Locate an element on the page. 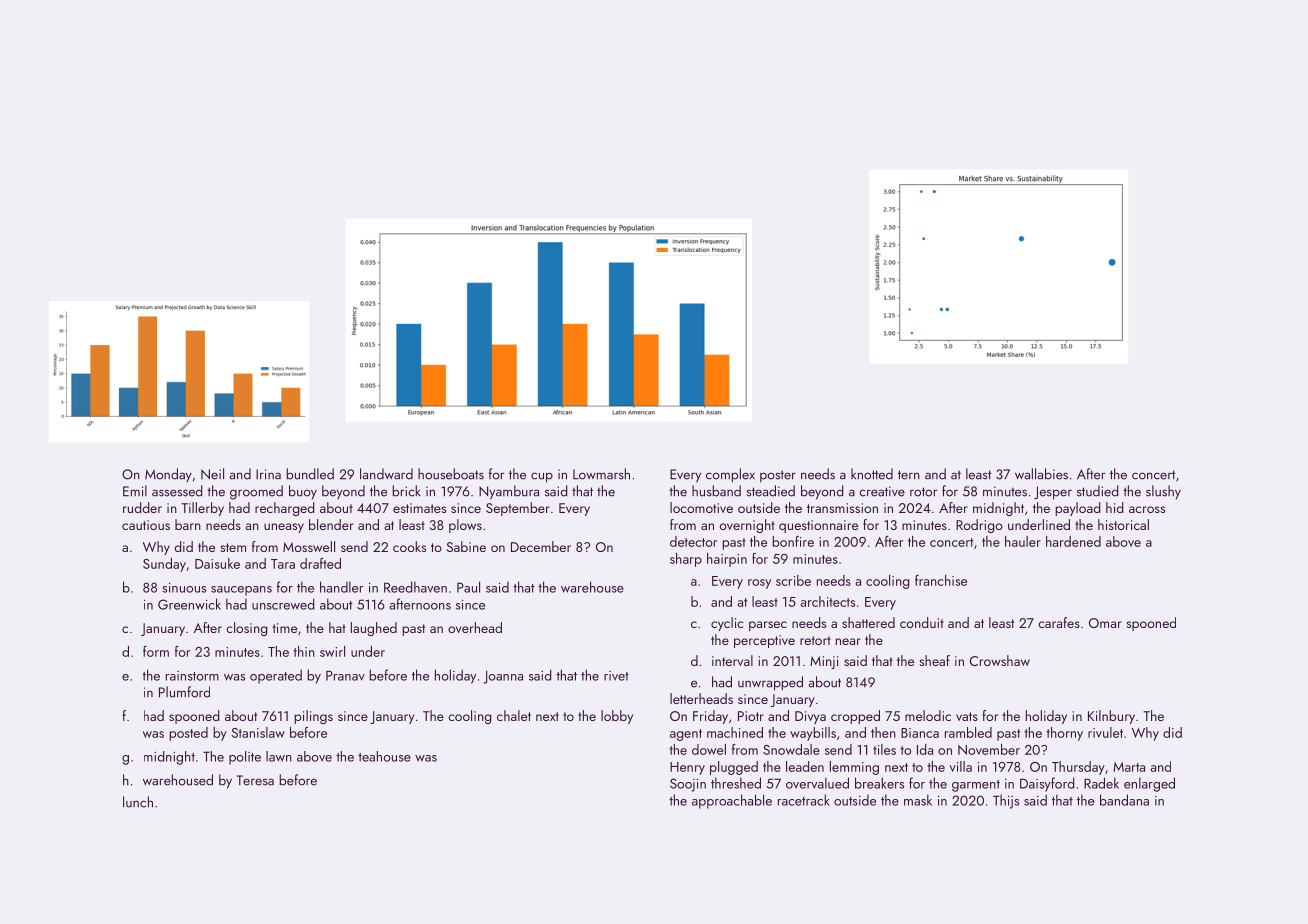 The height and width of the page is (924, 1308). swirl is located at coordinates (332, 651).
